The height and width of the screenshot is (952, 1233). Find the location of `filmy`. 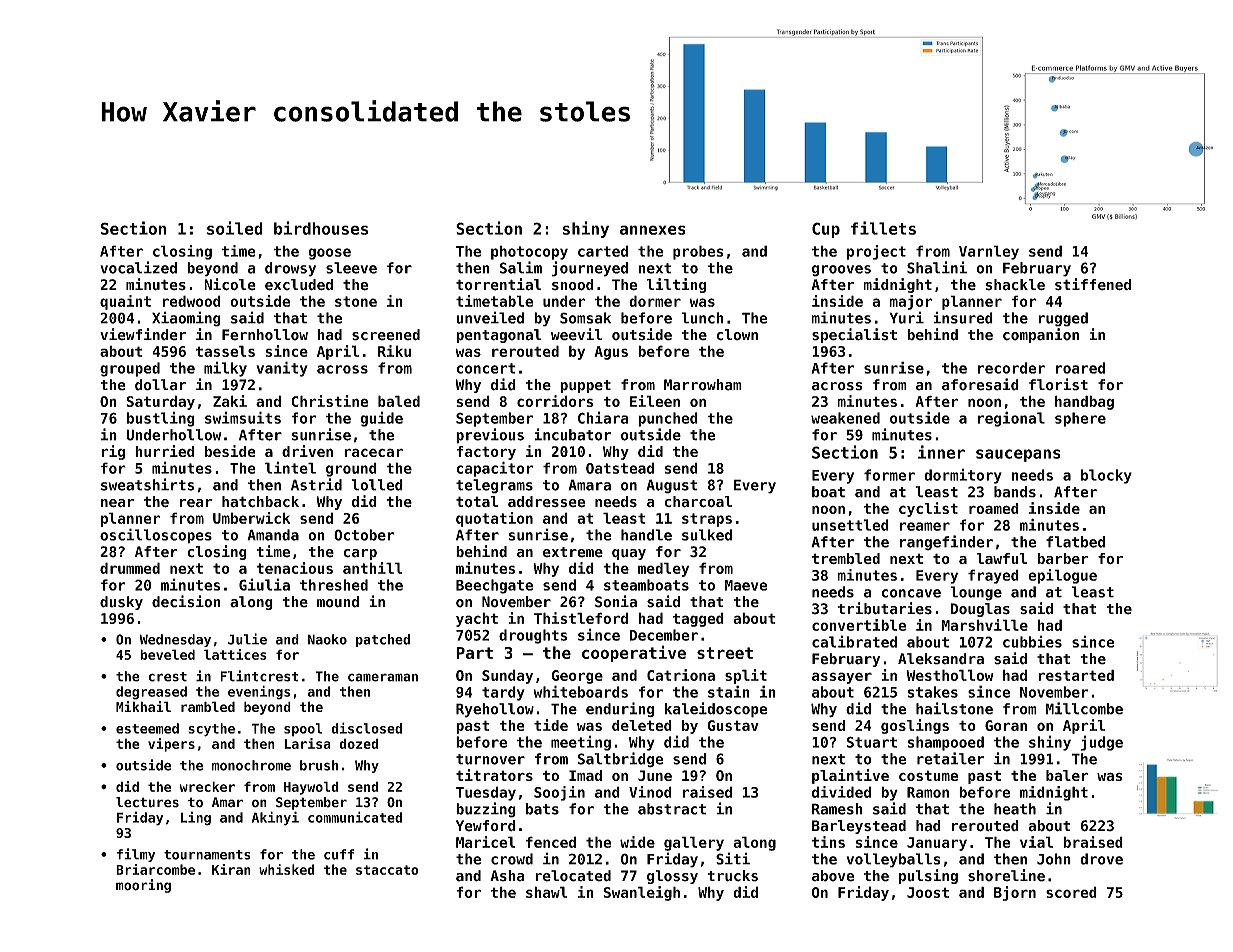

filmy is located at coordinates (136, 855).
